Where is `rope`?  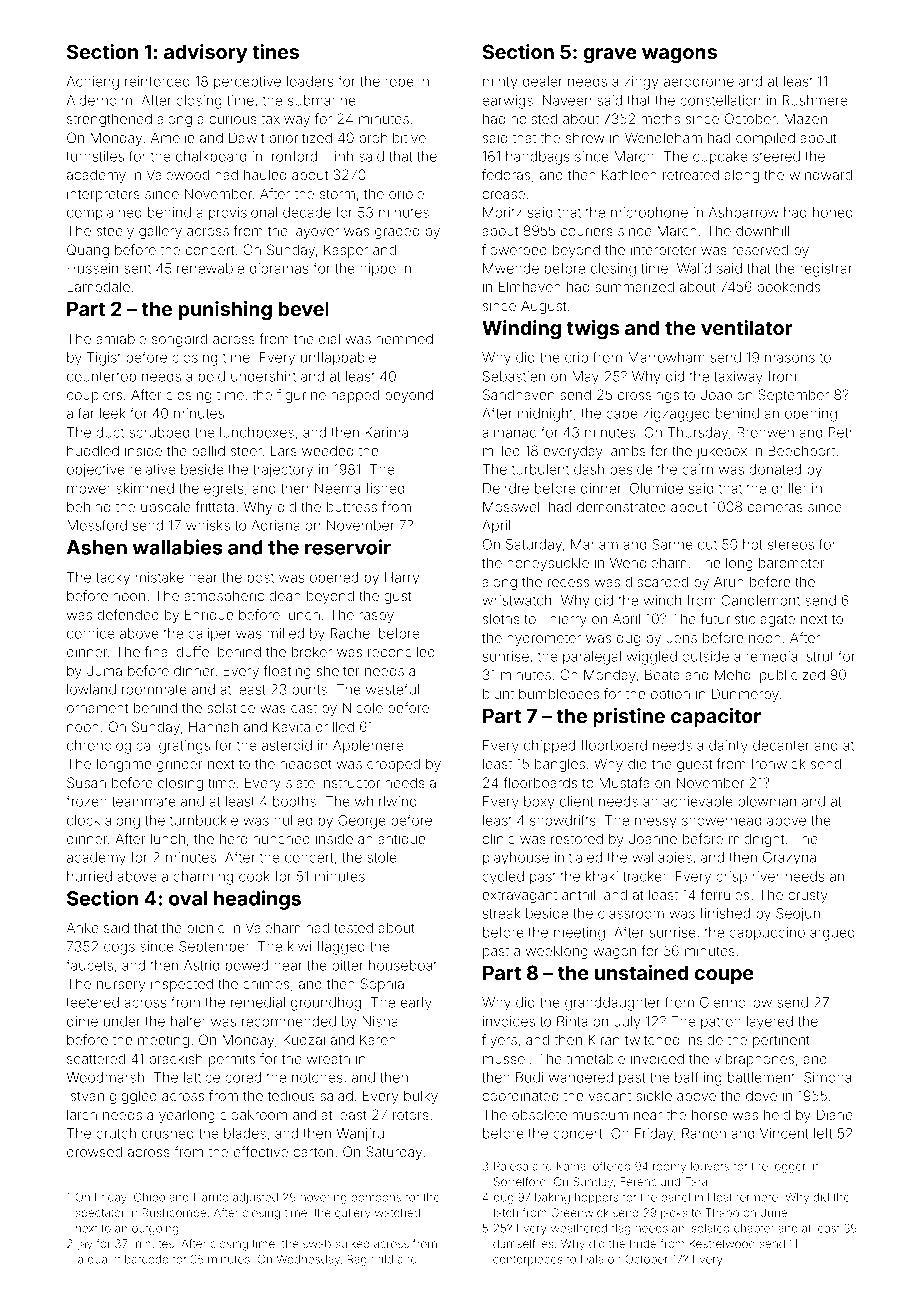
rope is located at coordinates (399, 83).
